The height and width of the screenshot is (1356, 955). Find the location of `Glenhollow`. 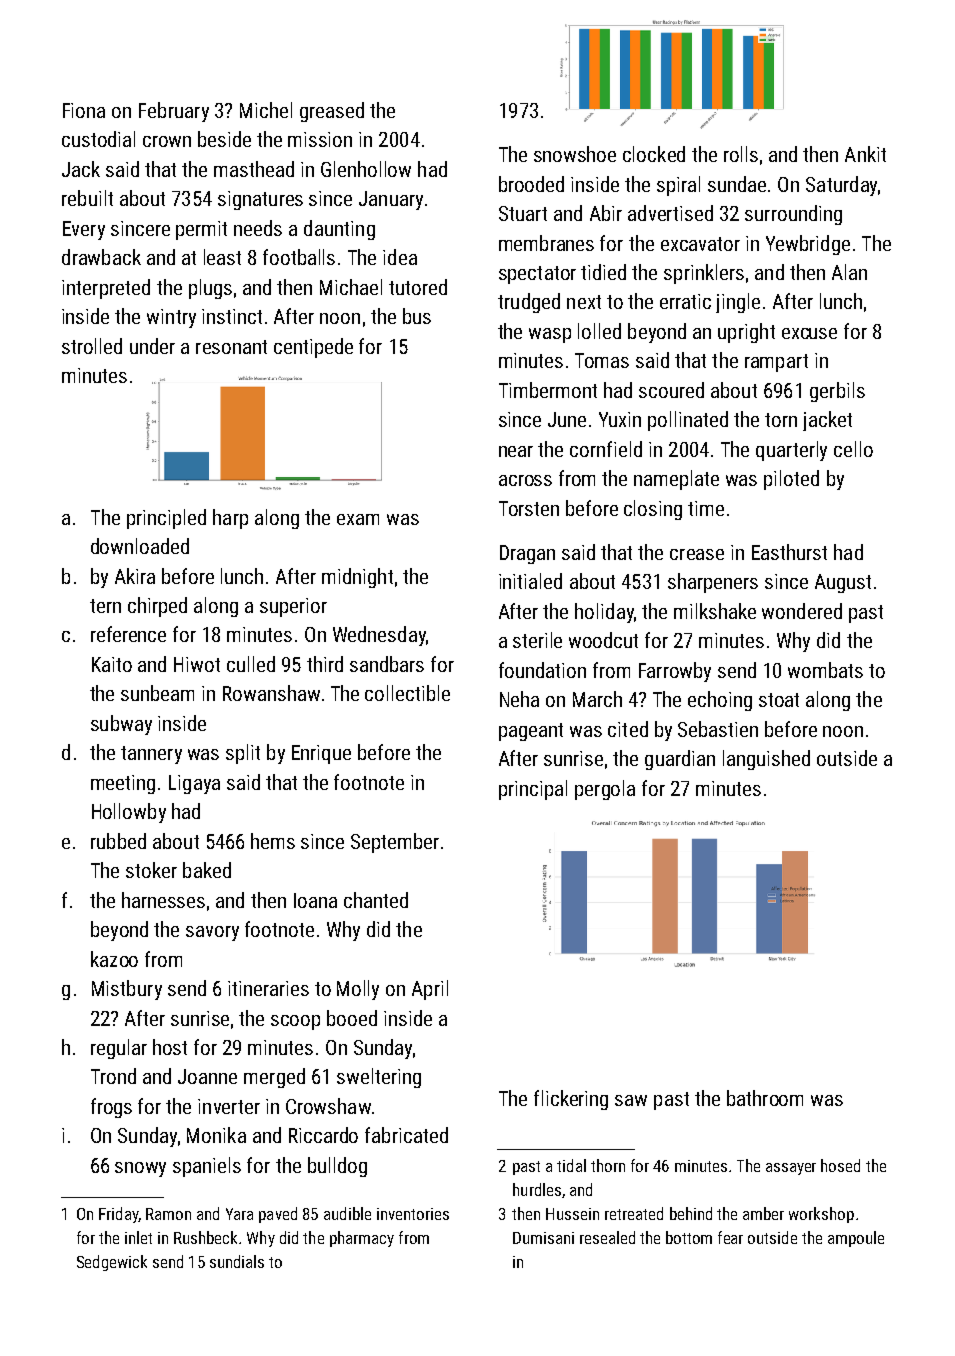

Glenhollow is located at coordinates (366, 169).
